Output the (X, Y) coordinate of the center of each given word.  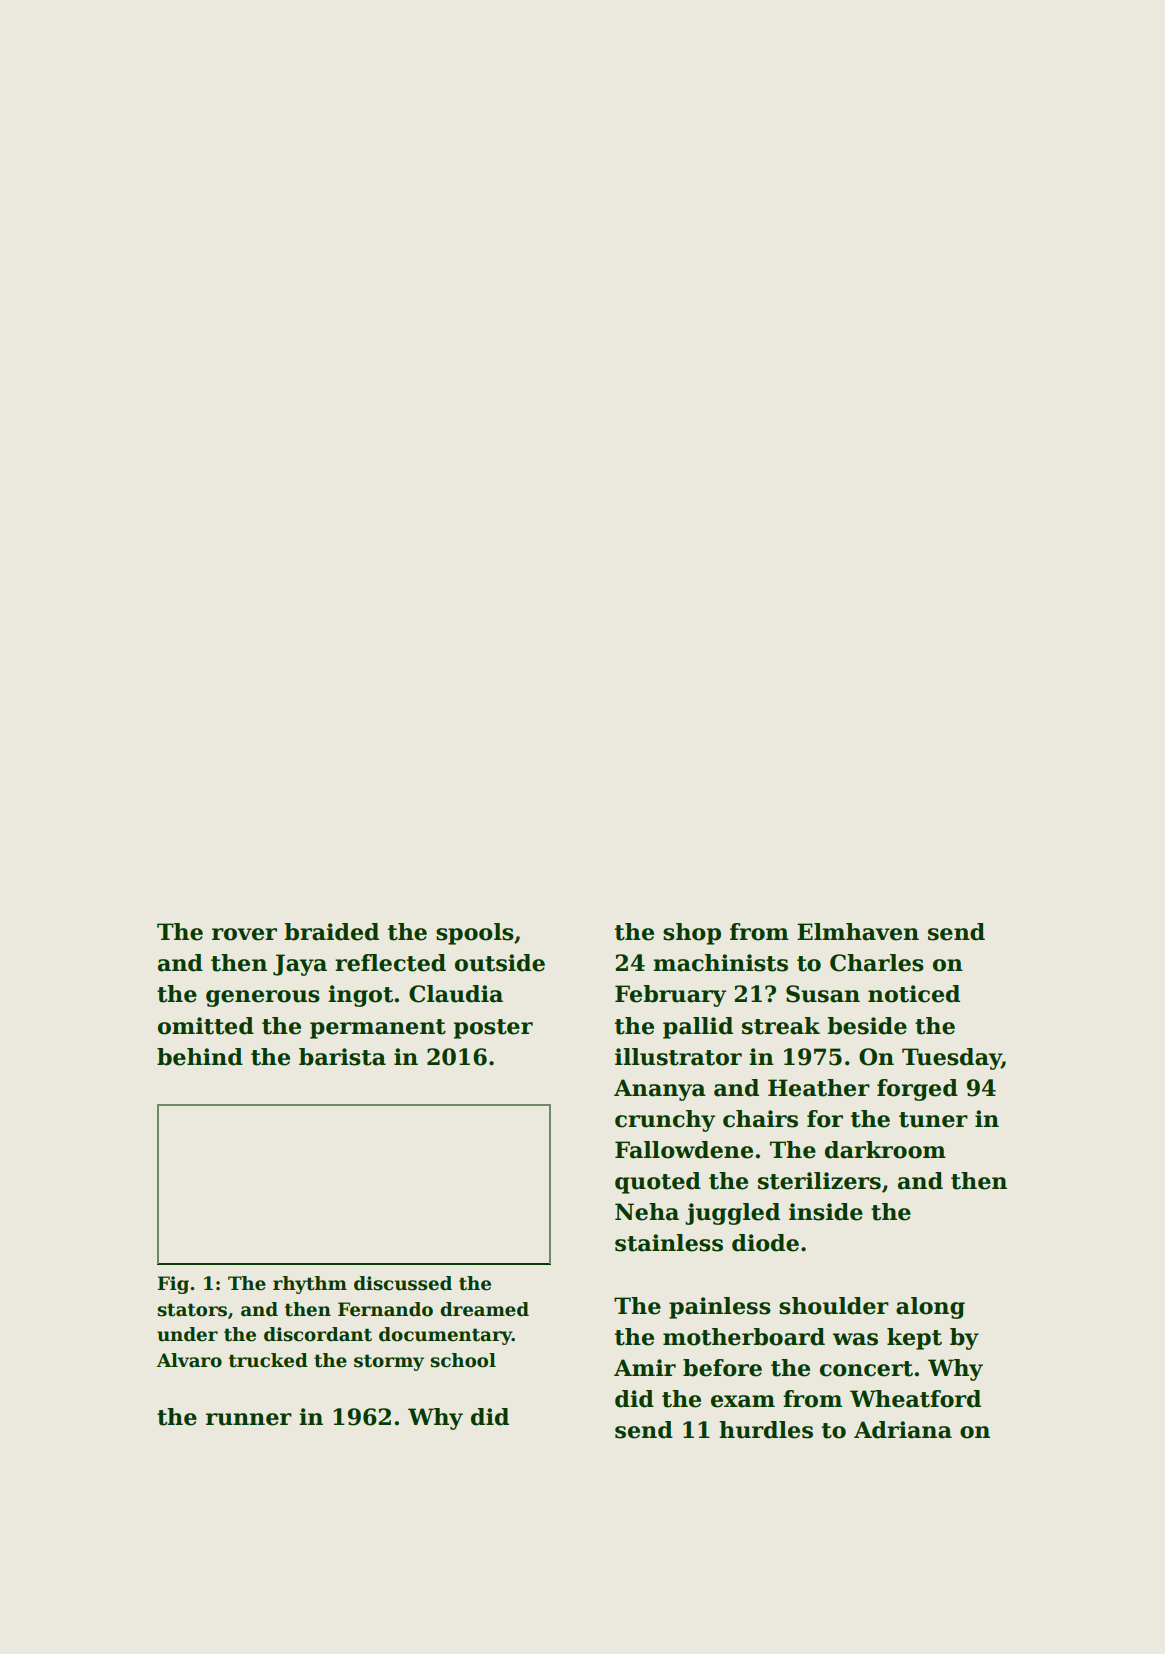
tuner (933, 1120)
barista (342, 1057)
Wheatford (915, 1399)
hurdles (766, 1430)
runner (249, 1419)
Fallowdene (684, 1150)
